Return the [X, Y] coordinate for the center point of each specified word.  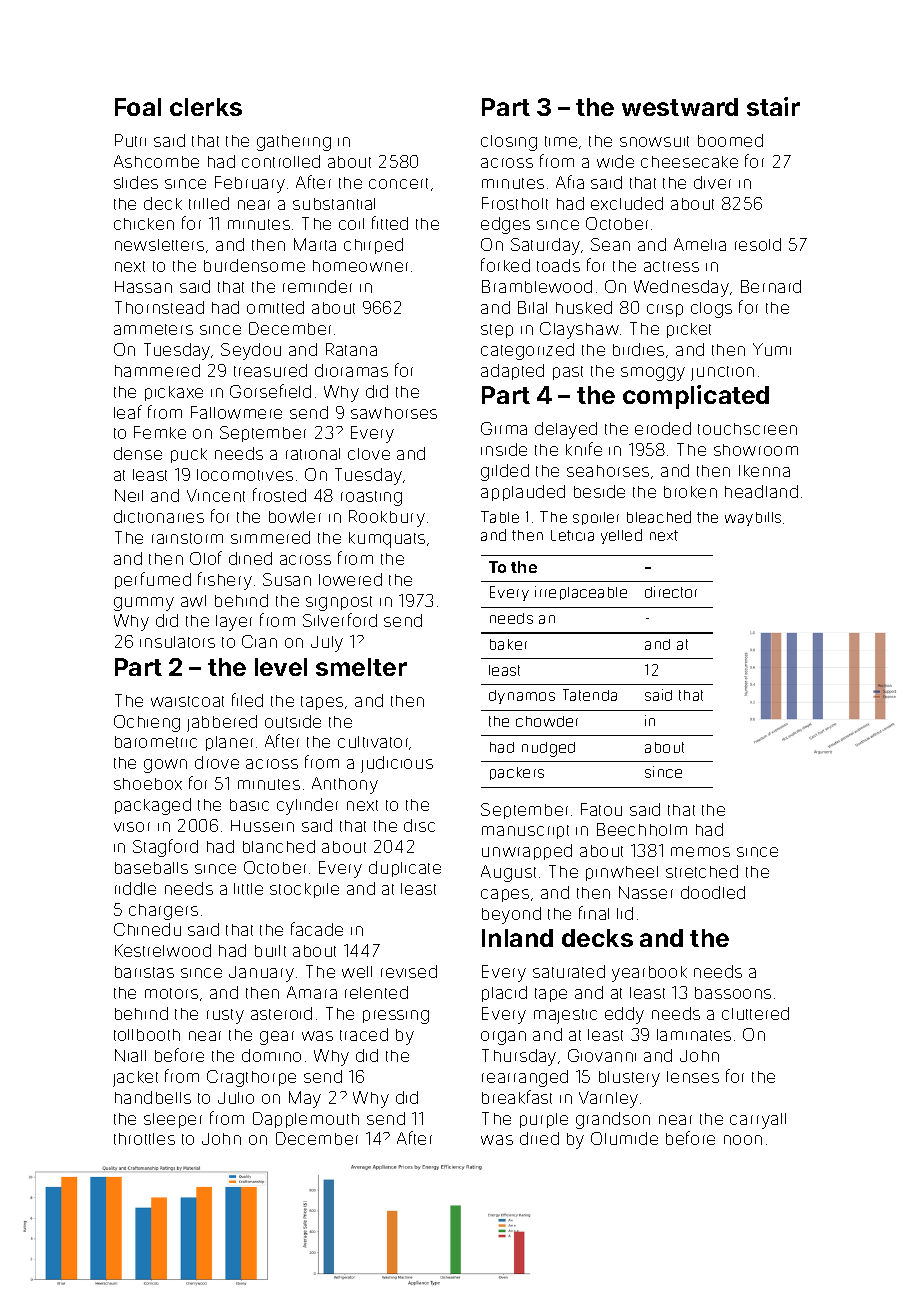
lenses [693, 1077]
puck [189, 455]
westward [680, 107]
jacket [135, 1079]
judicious [397, 764]
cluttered [755, 1013]
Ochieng [147, 723]
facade [317, 929]
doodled [713, 892]
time [561, 141]
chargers [163, 912]
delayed [566, 430]
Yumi [772, 349]
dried [539, 1138]
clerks [206, 107]
